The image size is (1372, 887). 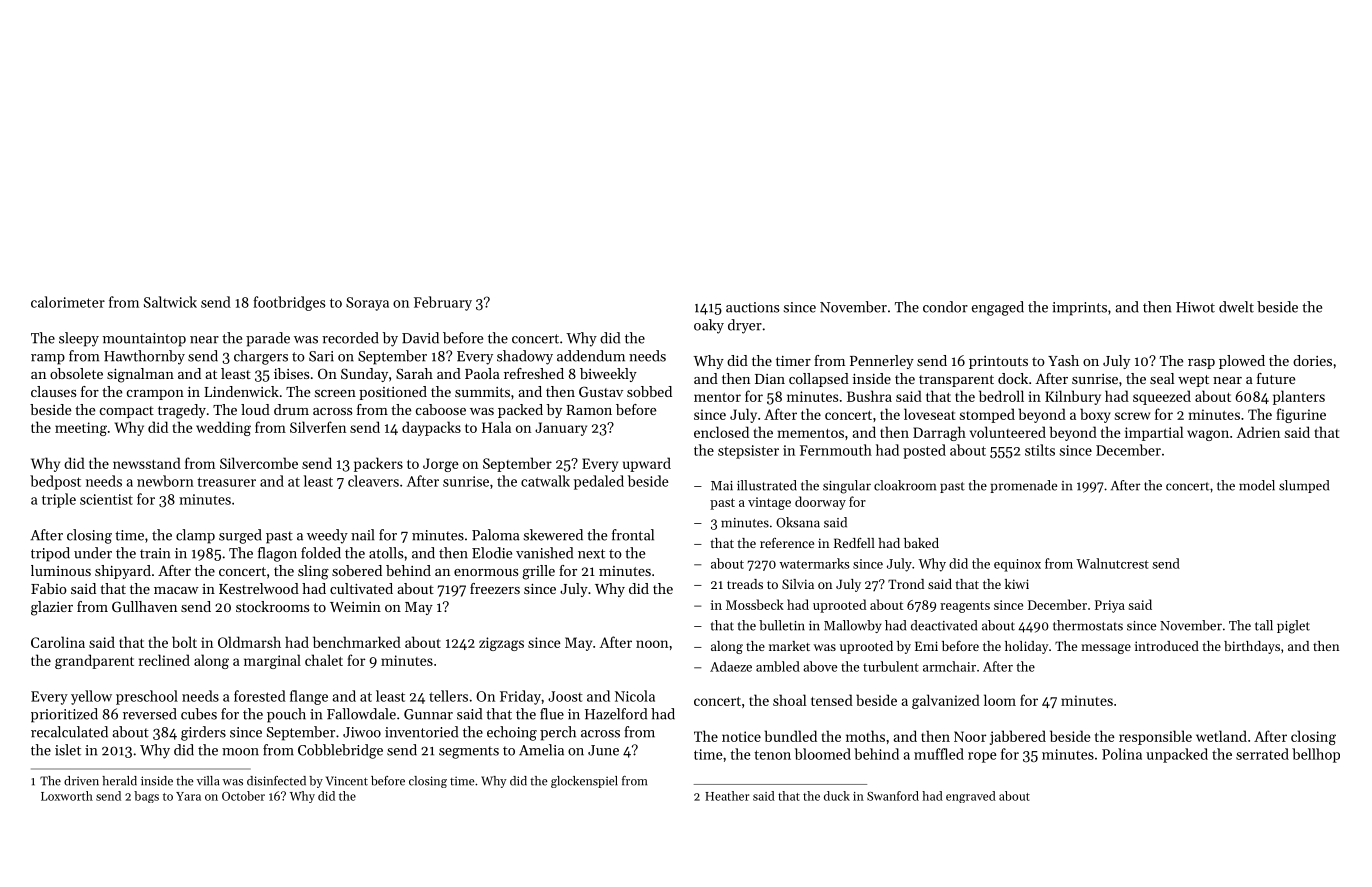 I want to click on Adaeze, so click(x=731, y=666).
